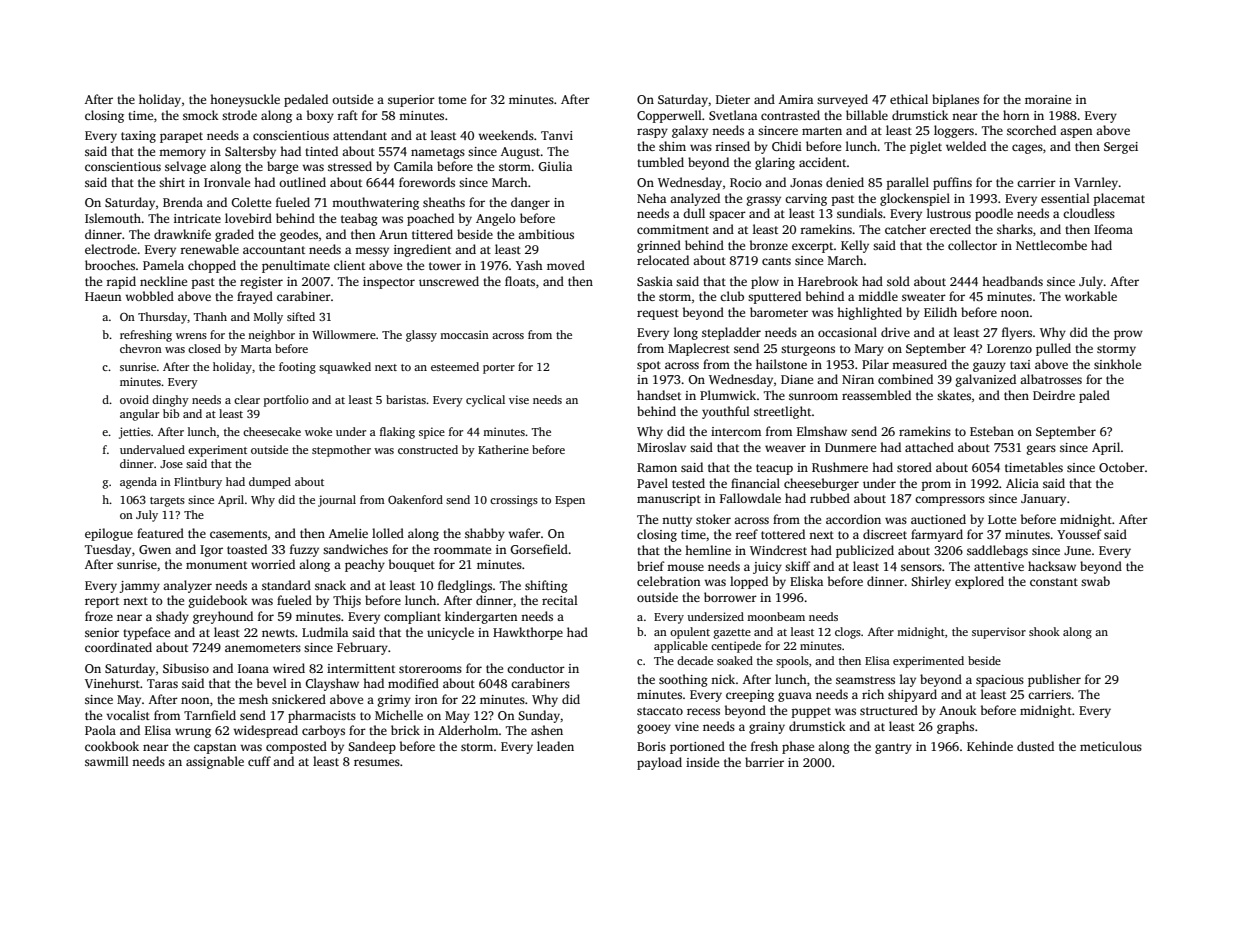 This screenshot has height=952, width=1233. Describe the element at coordinates (1119, 199) in the screenshot. I see `placemat` at that location.
